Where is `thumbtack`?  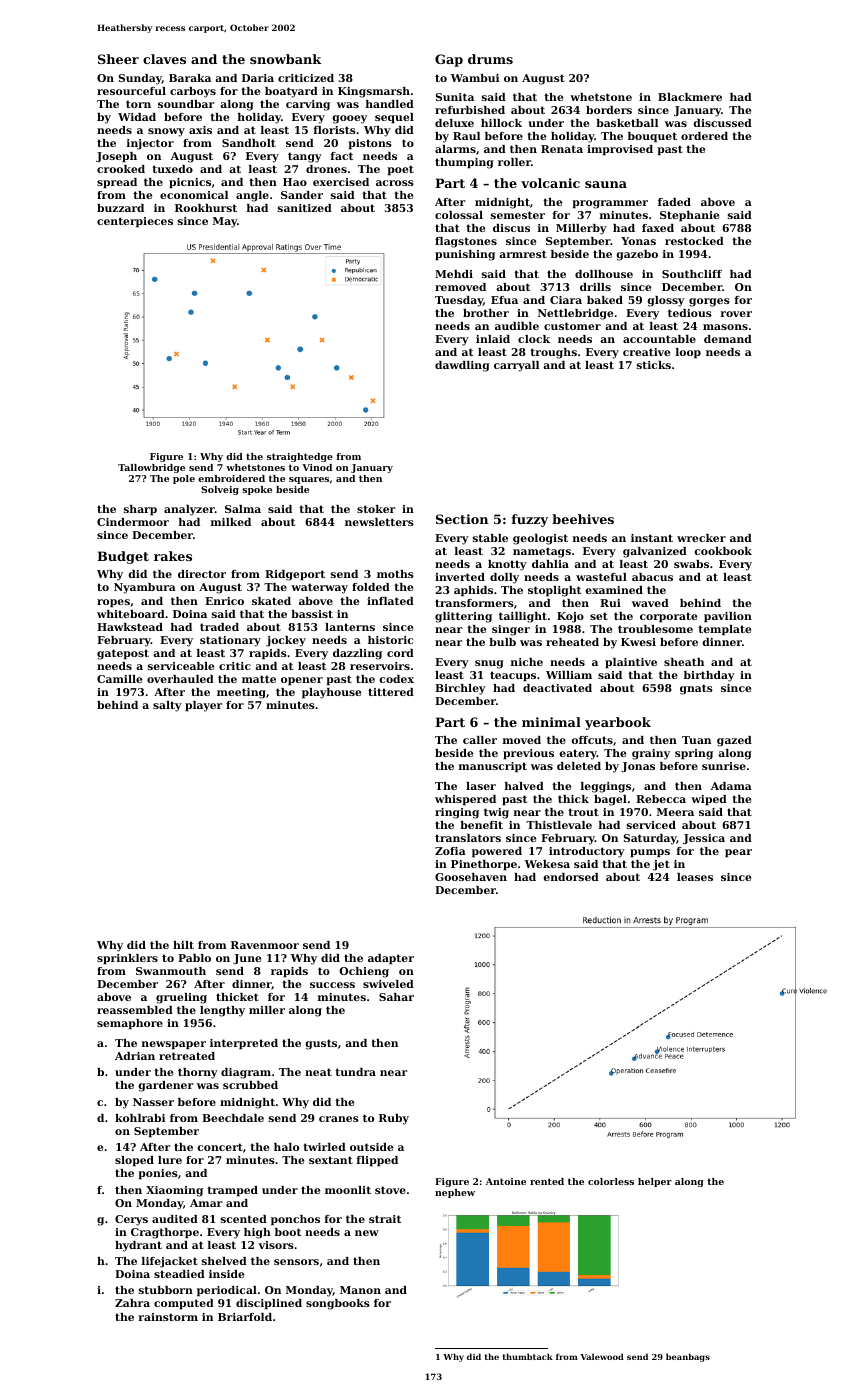 thumbtack is located at coordinates (528, 1356).
